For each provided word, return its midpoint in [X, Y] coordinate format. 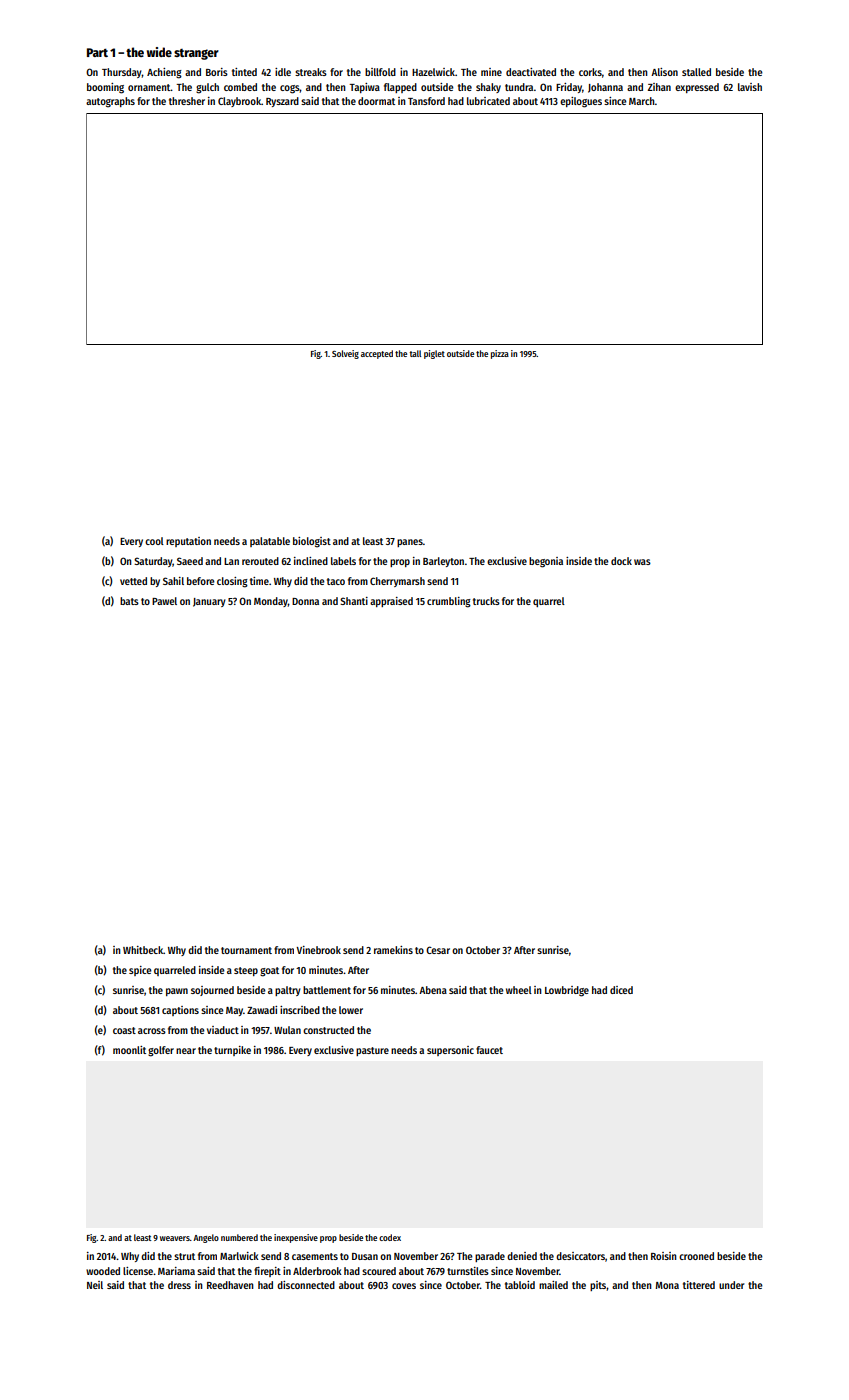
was [642, 562]
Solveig [345, 354]
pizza [500, 354]
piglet [434, 354]
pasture [372, 1051]
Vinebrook [318, 950]
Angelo [206, 1238]
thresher [187, 101]
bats [129, 601]
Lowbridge [567, 991]
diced [621, 990]
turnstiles [468, 1271]
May [234, 1011]
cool [154, 541]
